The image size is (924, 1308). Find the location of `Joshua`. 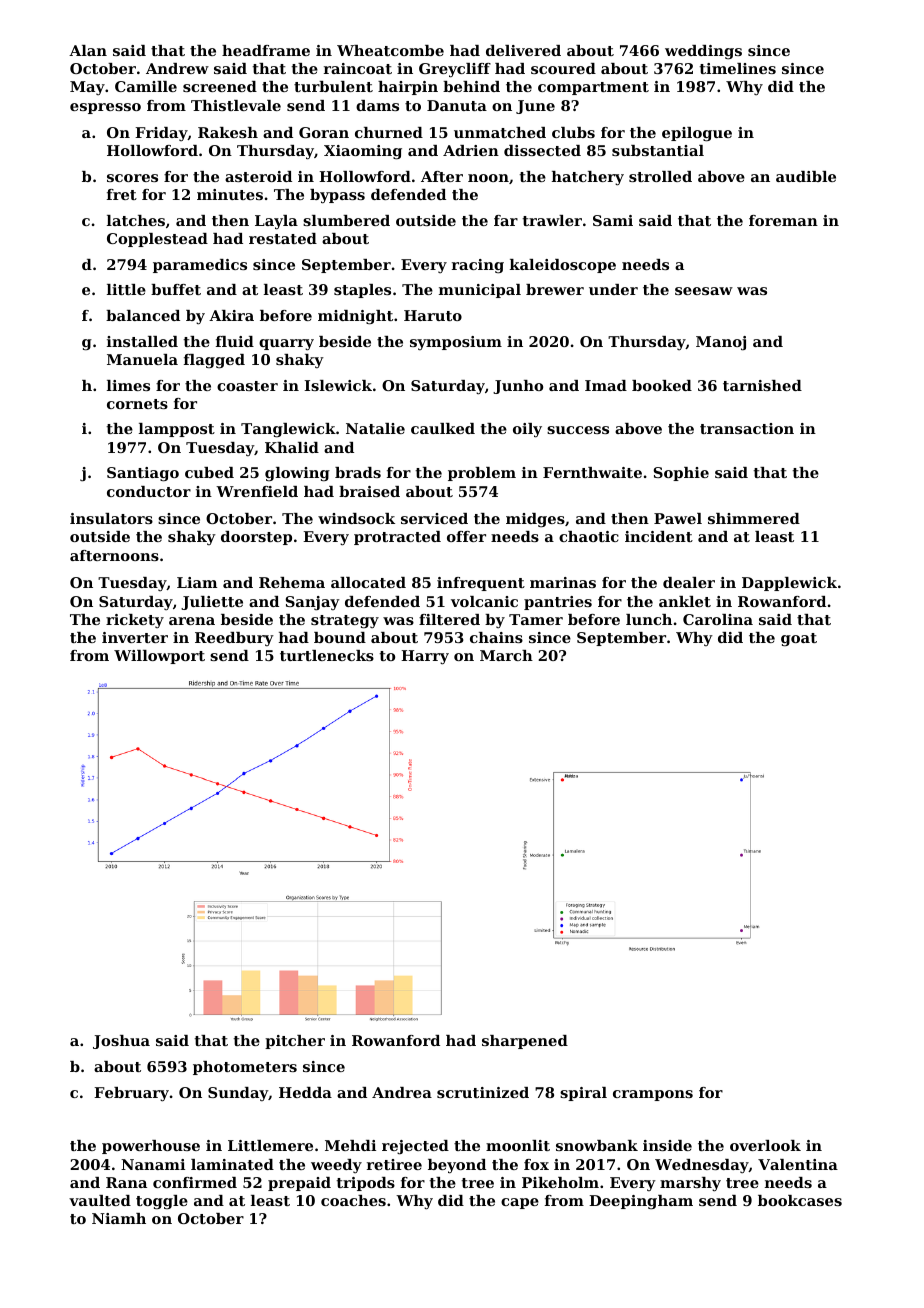

Joshua is located at coordinates (121, 1042).
